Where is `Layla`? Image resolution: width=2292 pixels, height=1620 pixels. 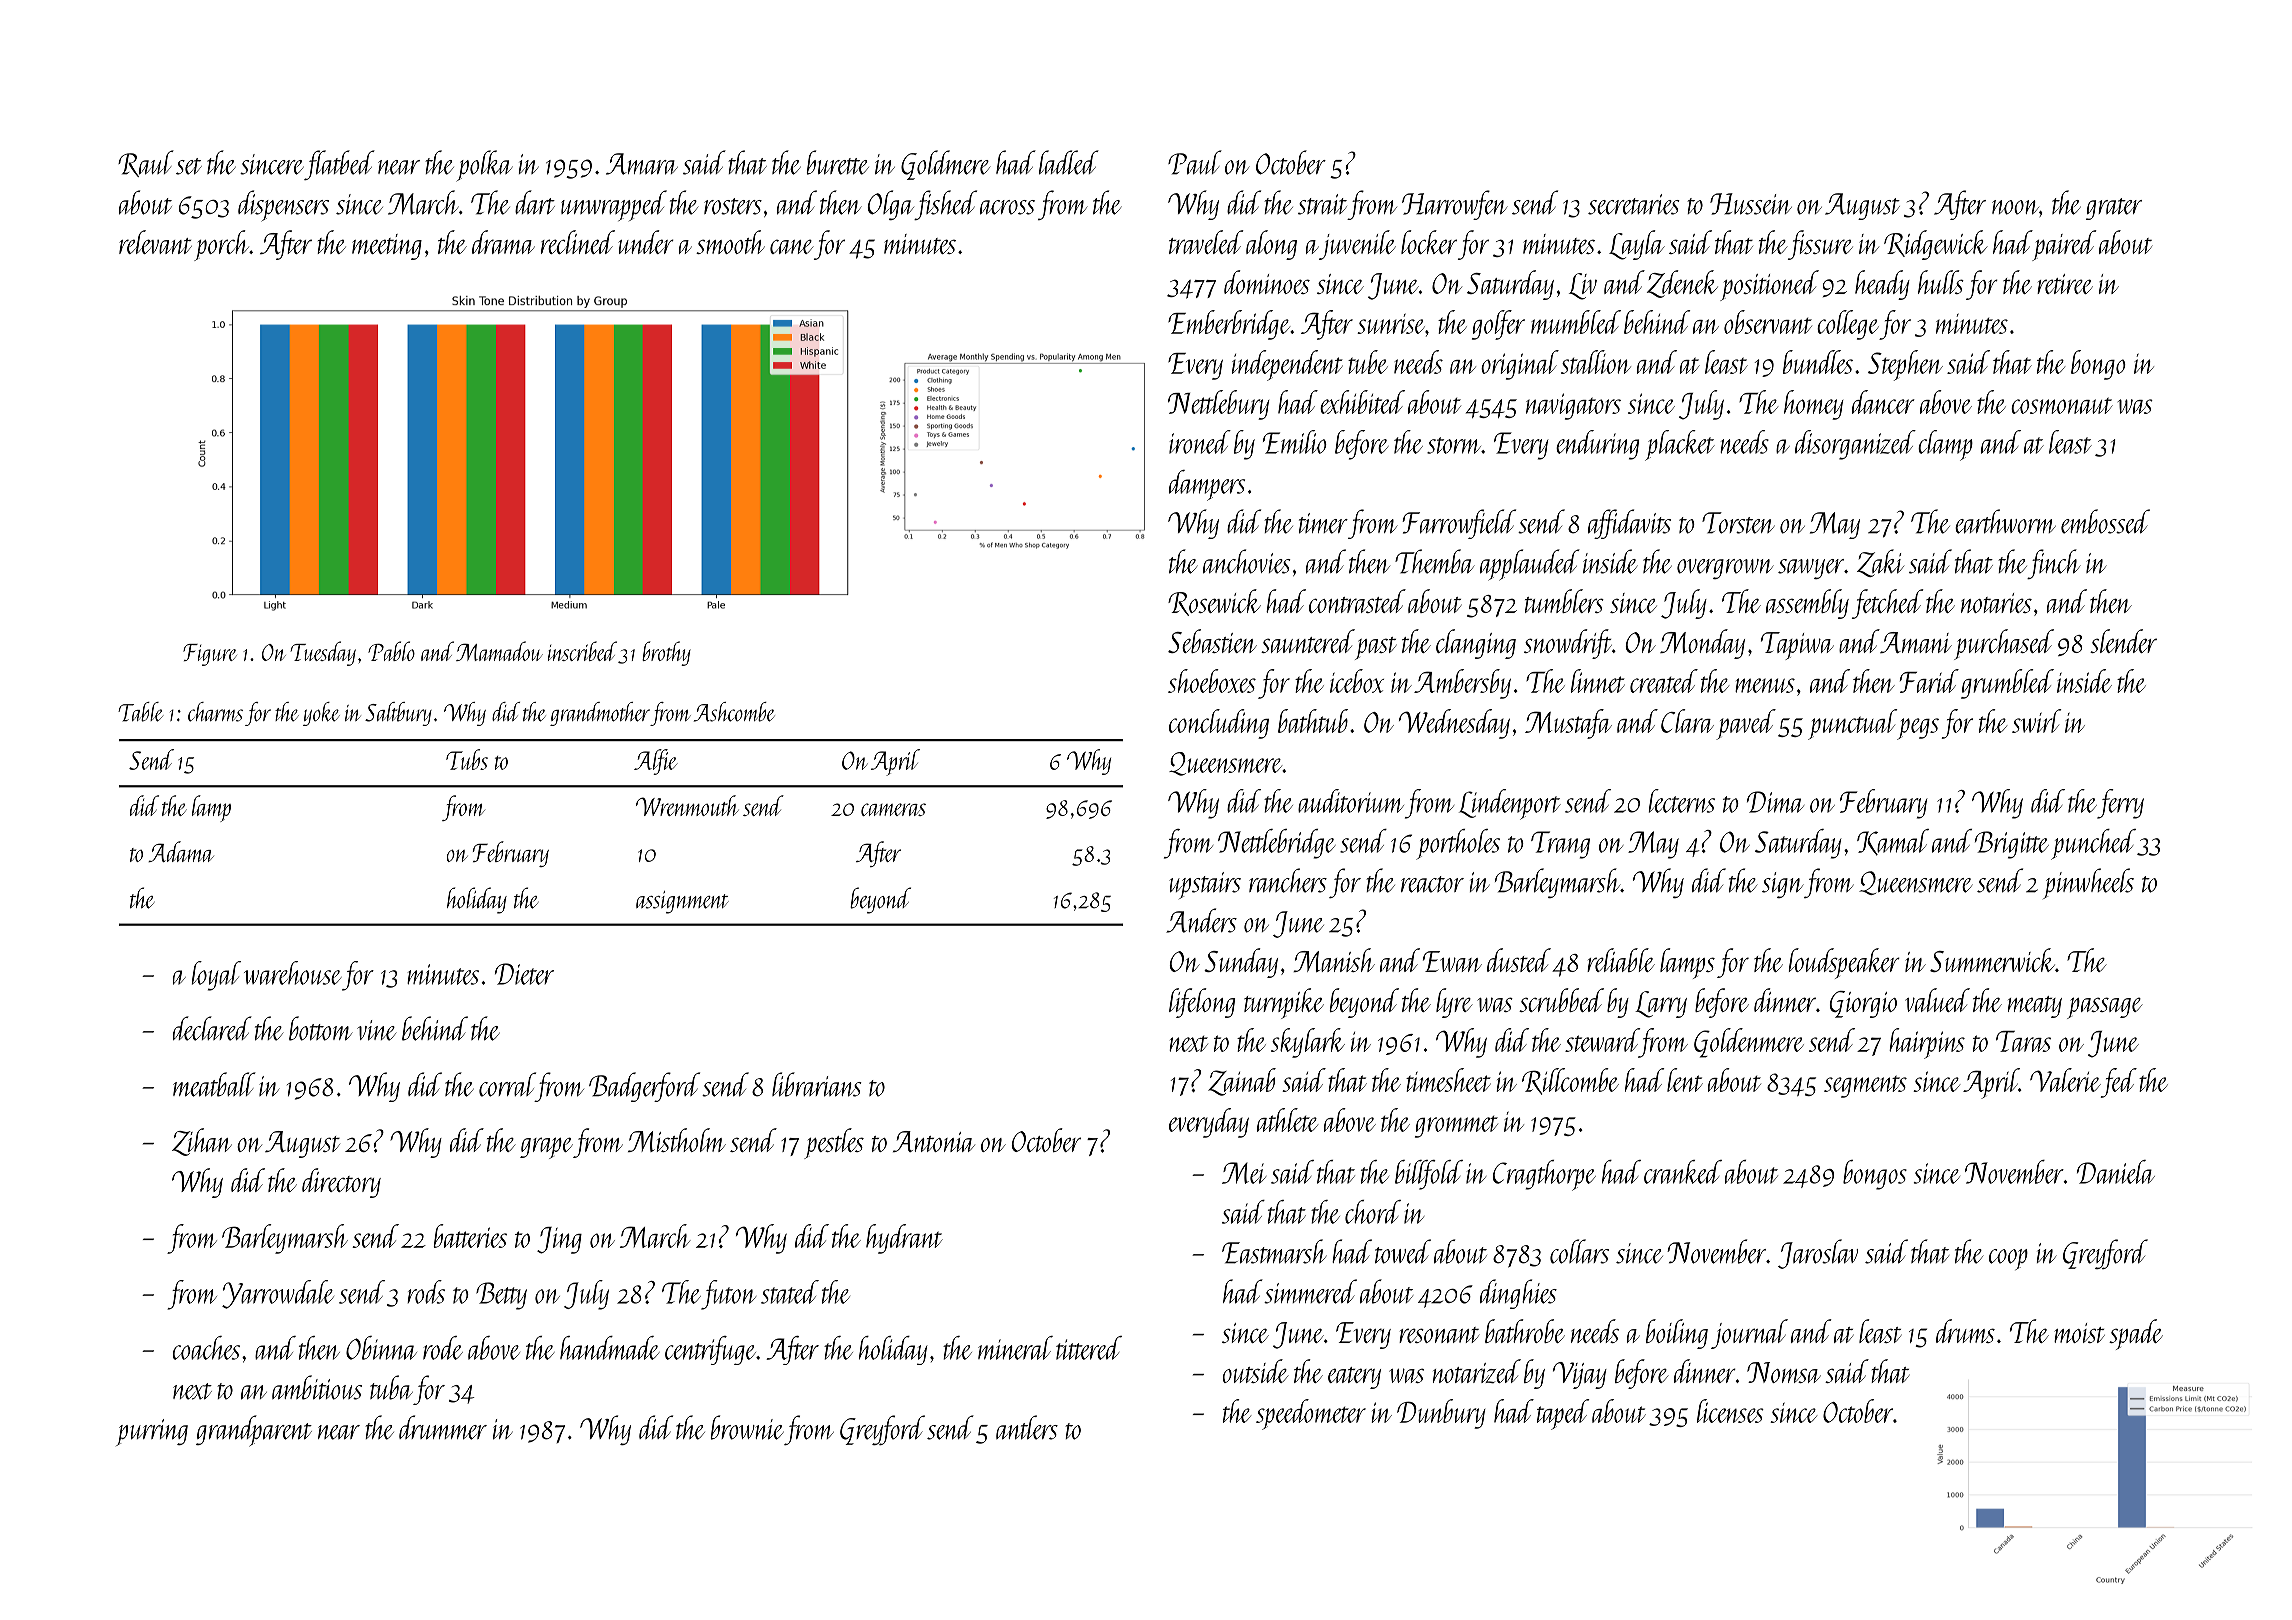
Layla is located at coordinates (1637, 245).
